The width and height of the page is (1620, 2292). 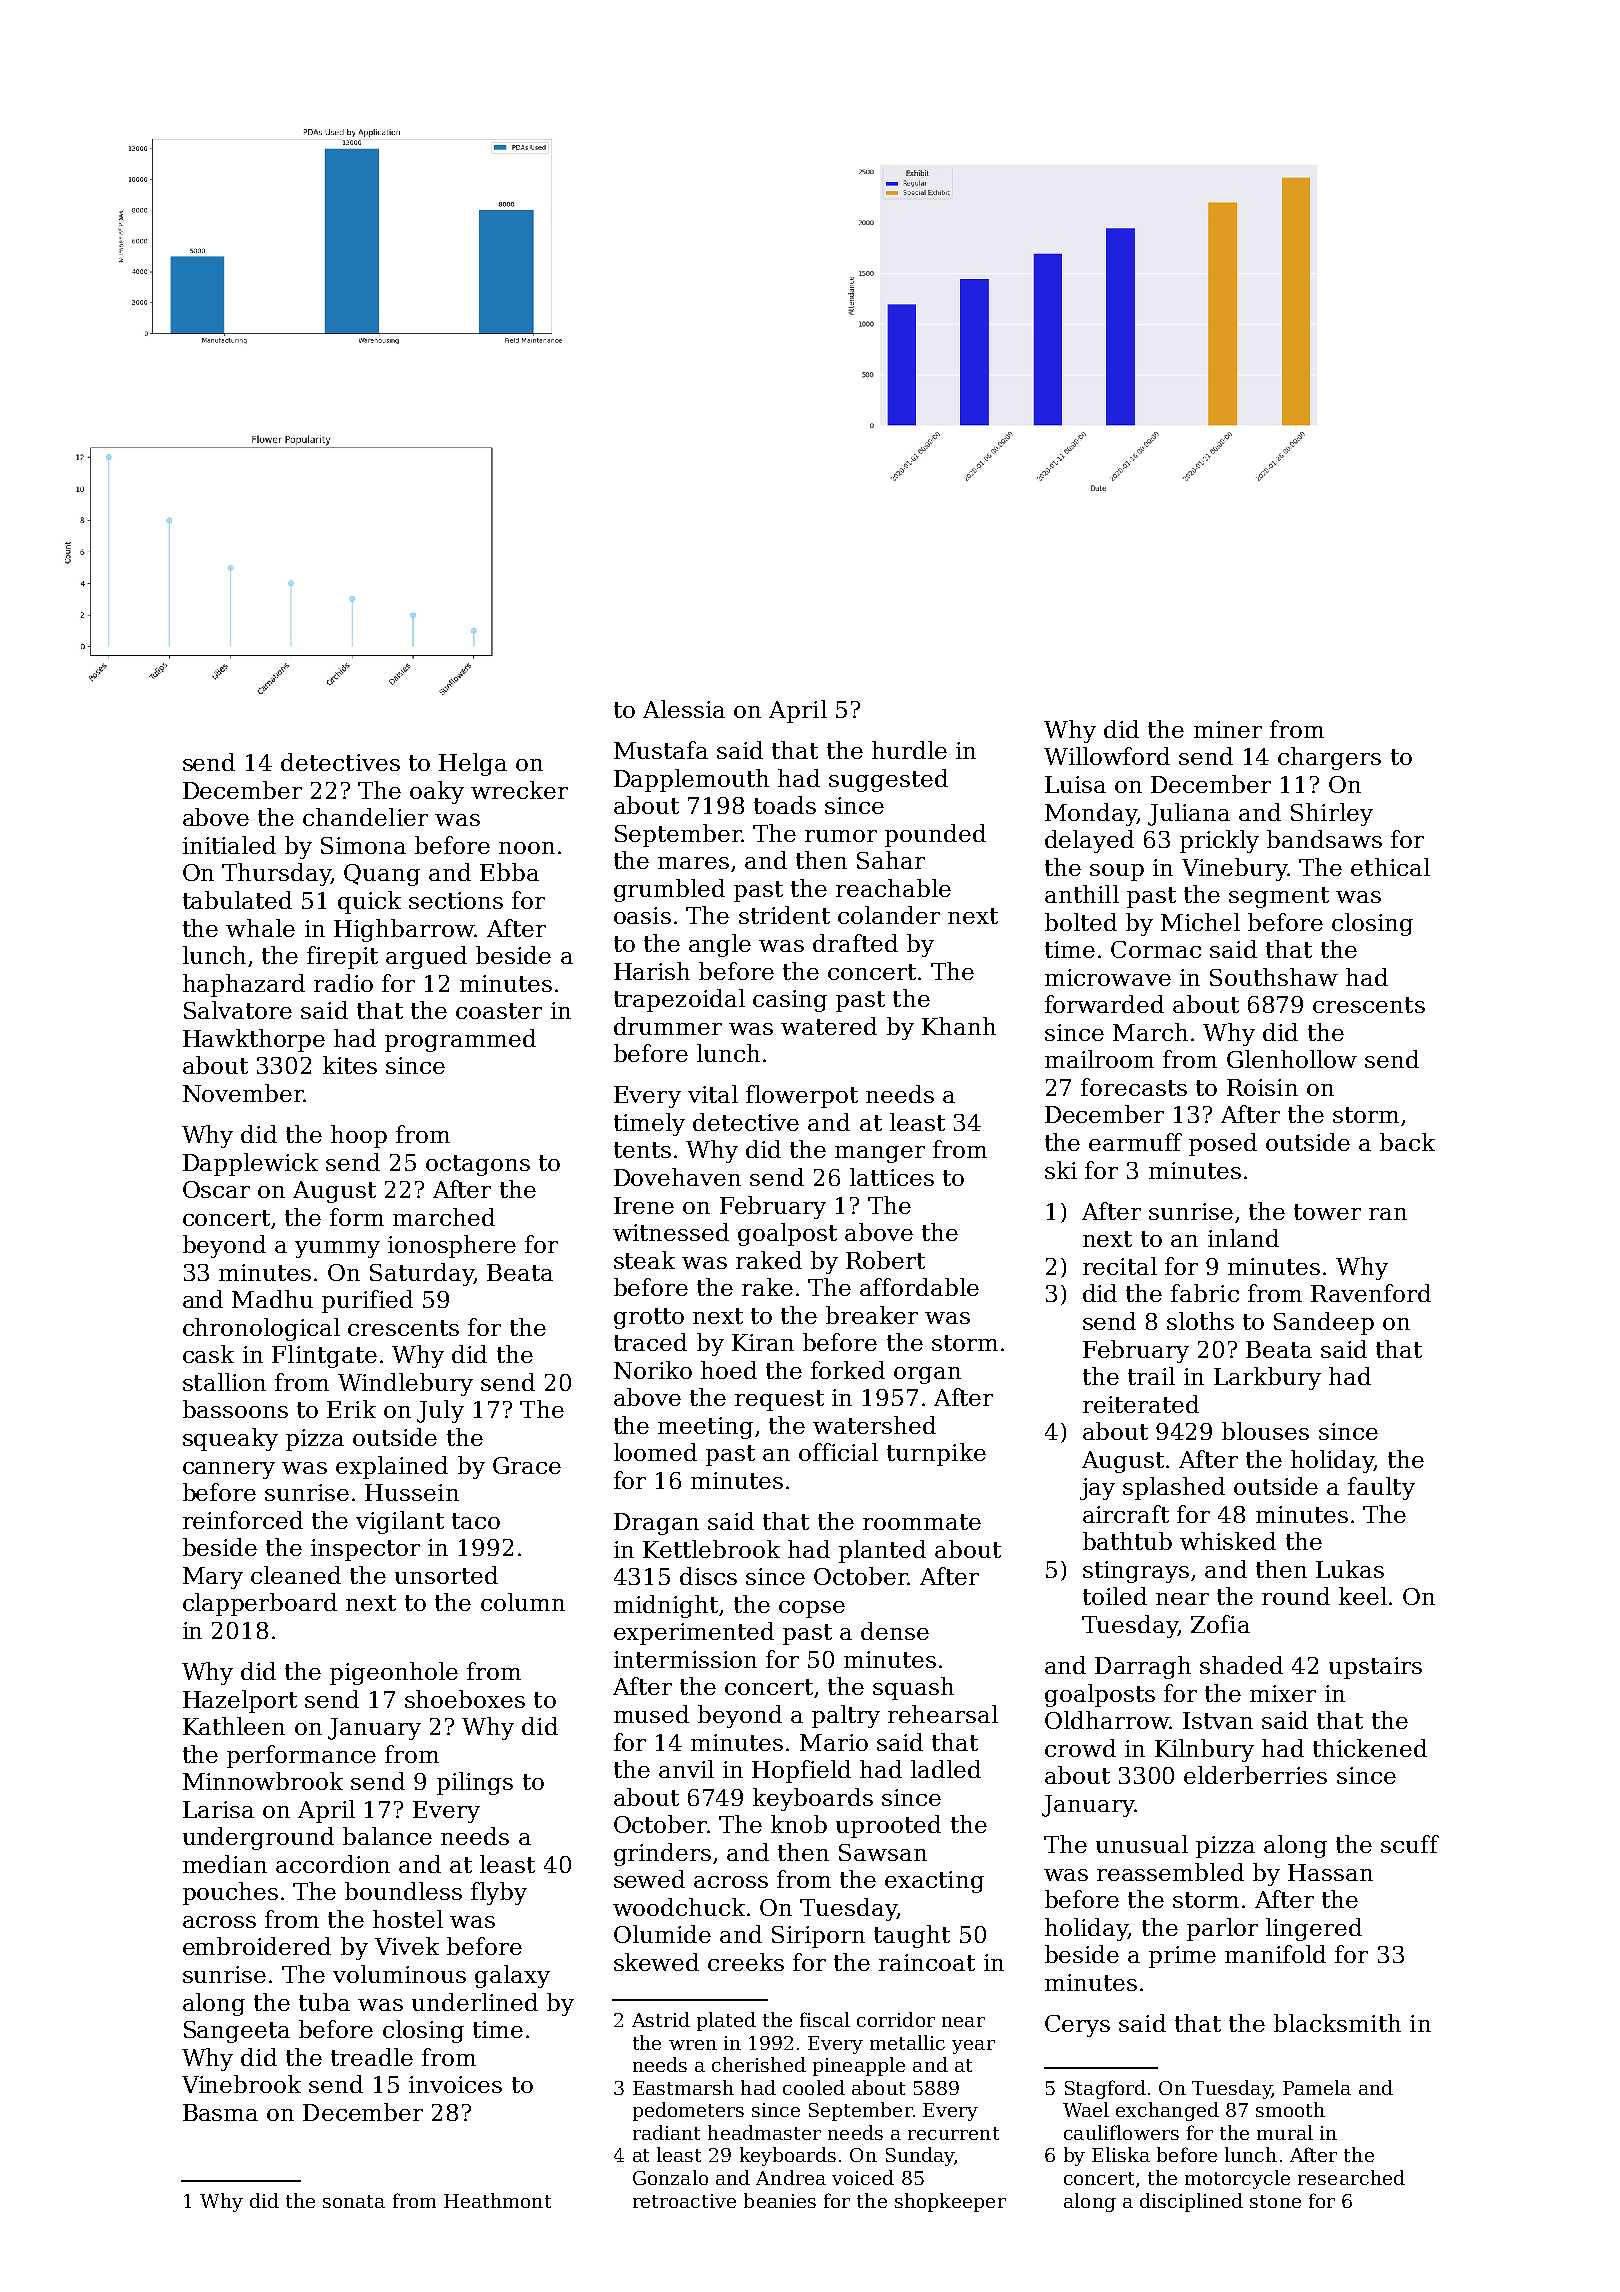 I want to click on grumbled, so click(x=669, y=890).
